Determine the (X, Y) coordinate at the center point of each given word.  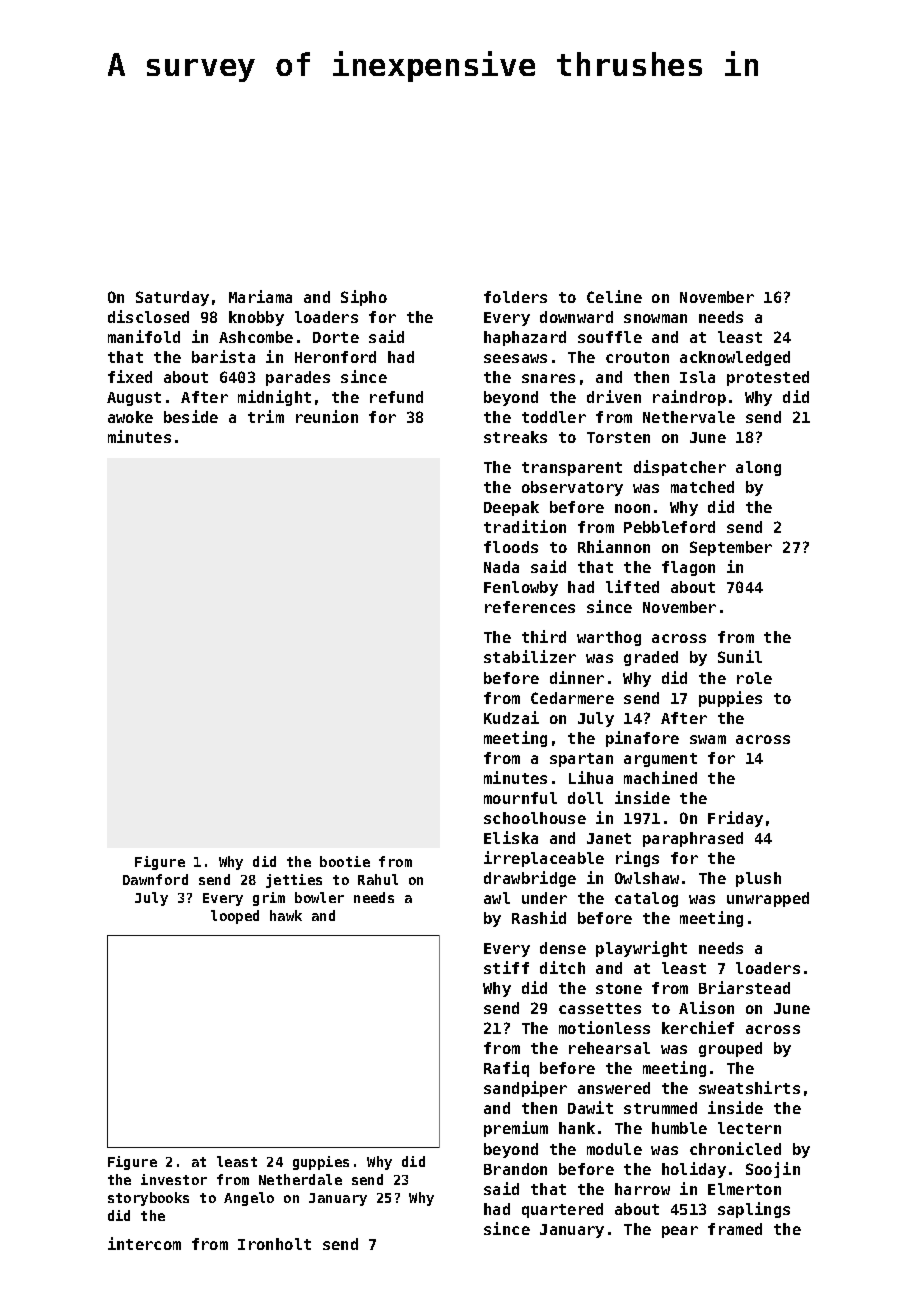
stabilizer (530, 656)
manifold (144, 336)
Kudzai (511, 717)
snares (548, 378)
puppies (730, 699)
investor (174, 1179)
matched (702, 487)
